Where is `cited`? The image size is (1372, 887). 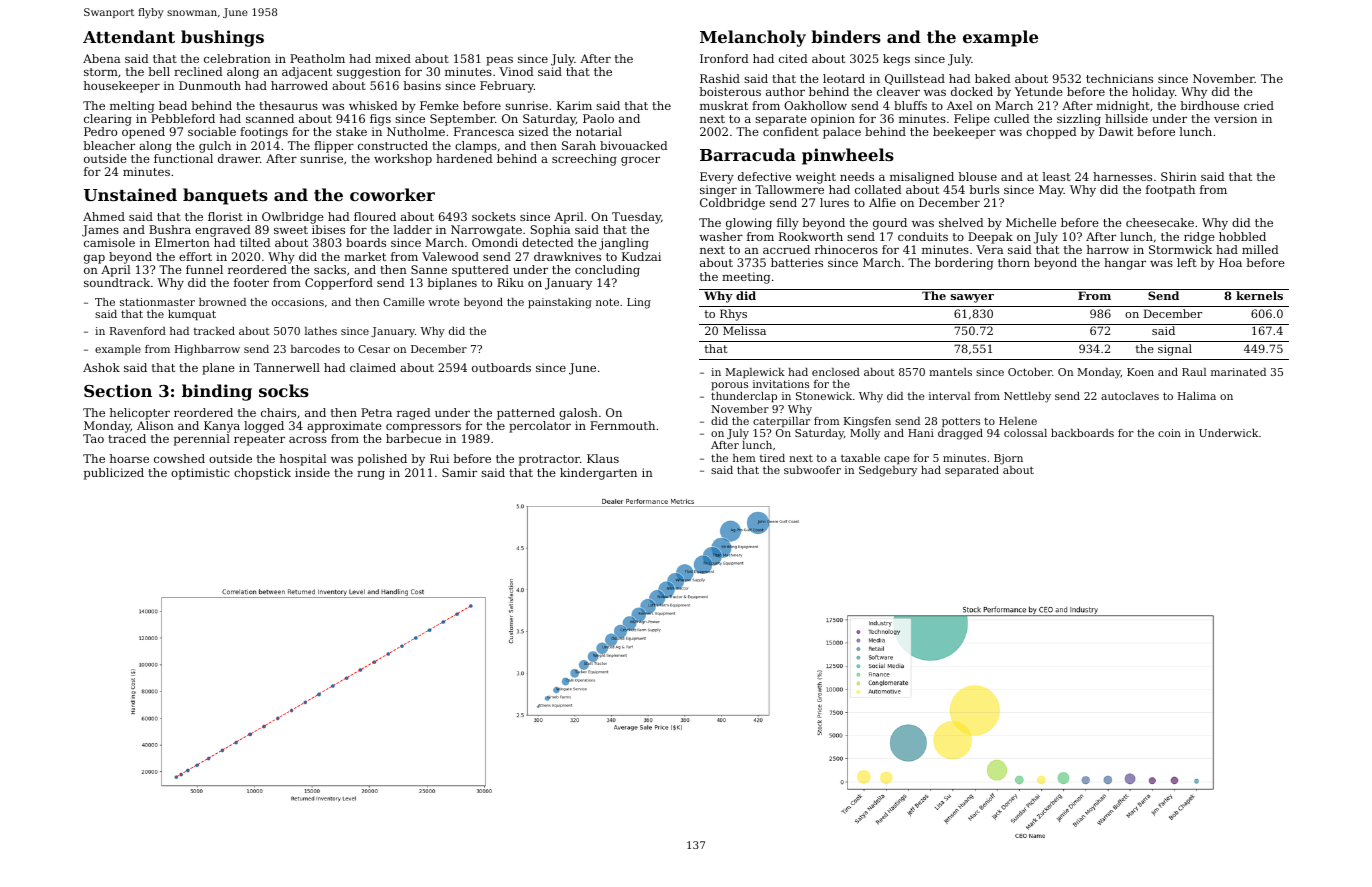 cited is located at coordinates (793, 58).
